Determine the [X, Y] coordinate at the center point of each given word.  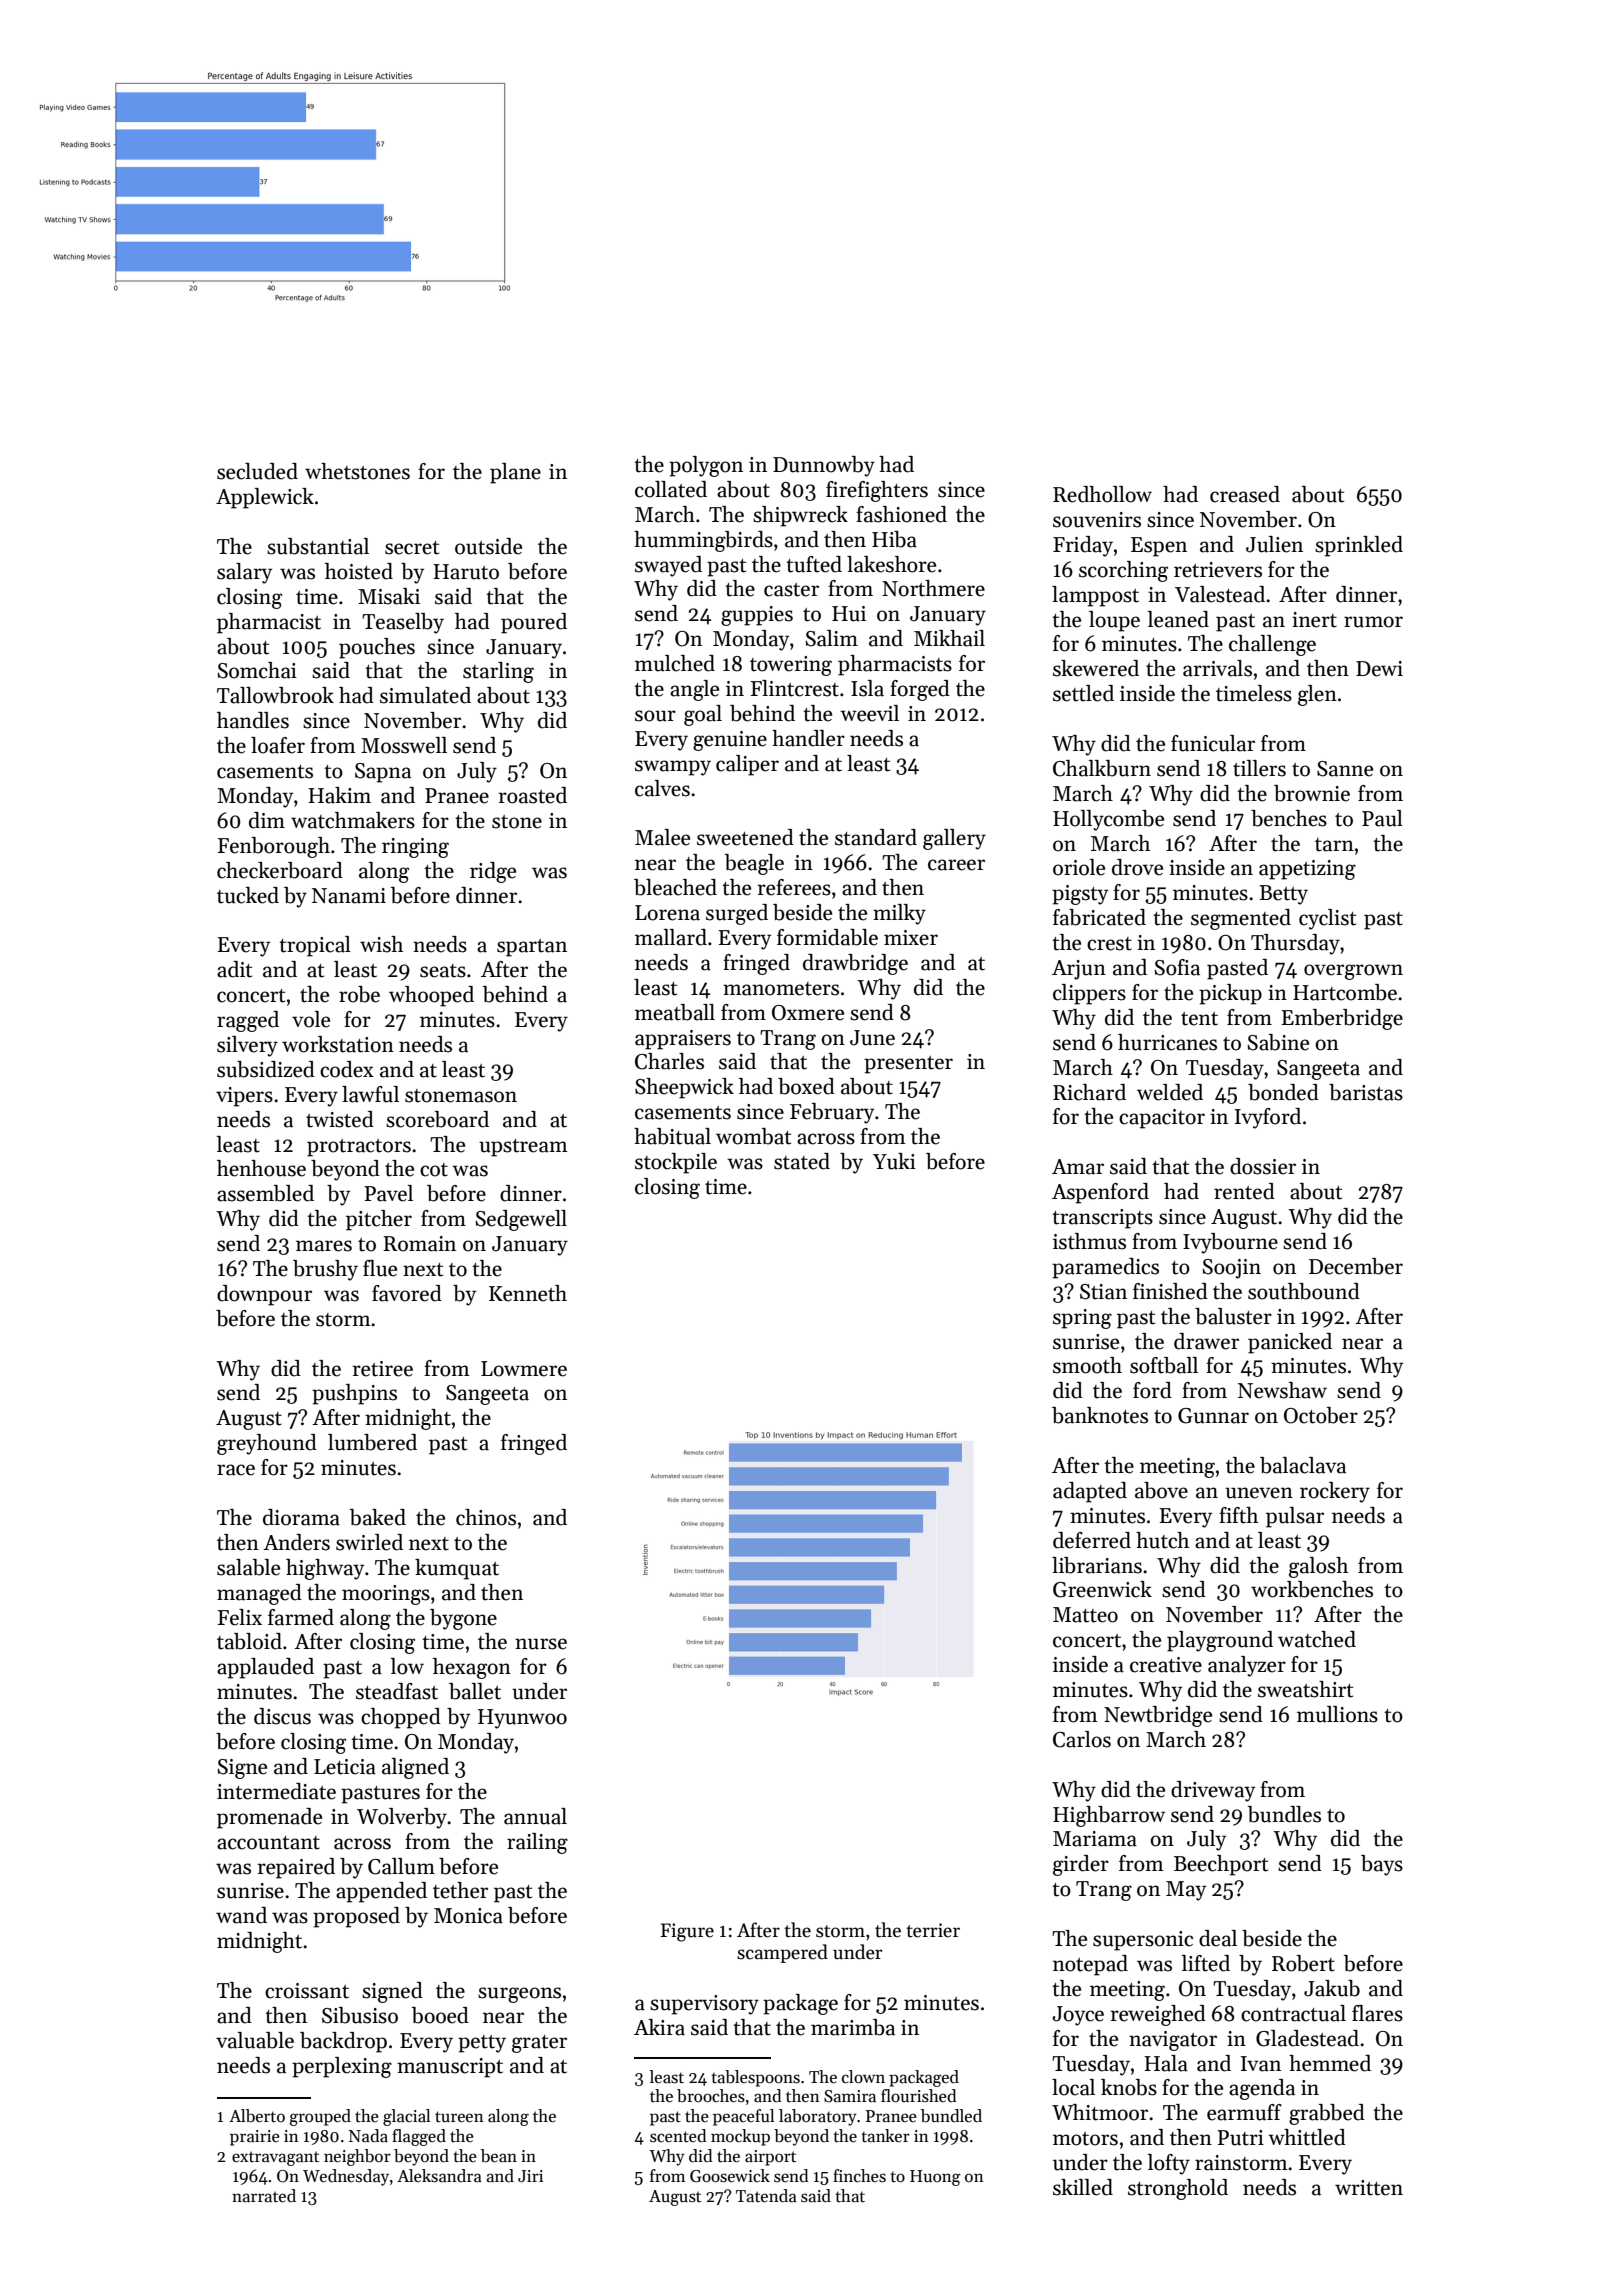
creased [1245, 494]
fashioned [901, 514]
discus [282, 1716]
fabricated [1099, 917]
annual [535, 1816]
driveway [1213, 1791]
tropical [315, 946]
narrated [264, 2196]
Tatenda [766, 2196]
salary [244, 573]
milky [899, 914]
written [1369, 2188]
